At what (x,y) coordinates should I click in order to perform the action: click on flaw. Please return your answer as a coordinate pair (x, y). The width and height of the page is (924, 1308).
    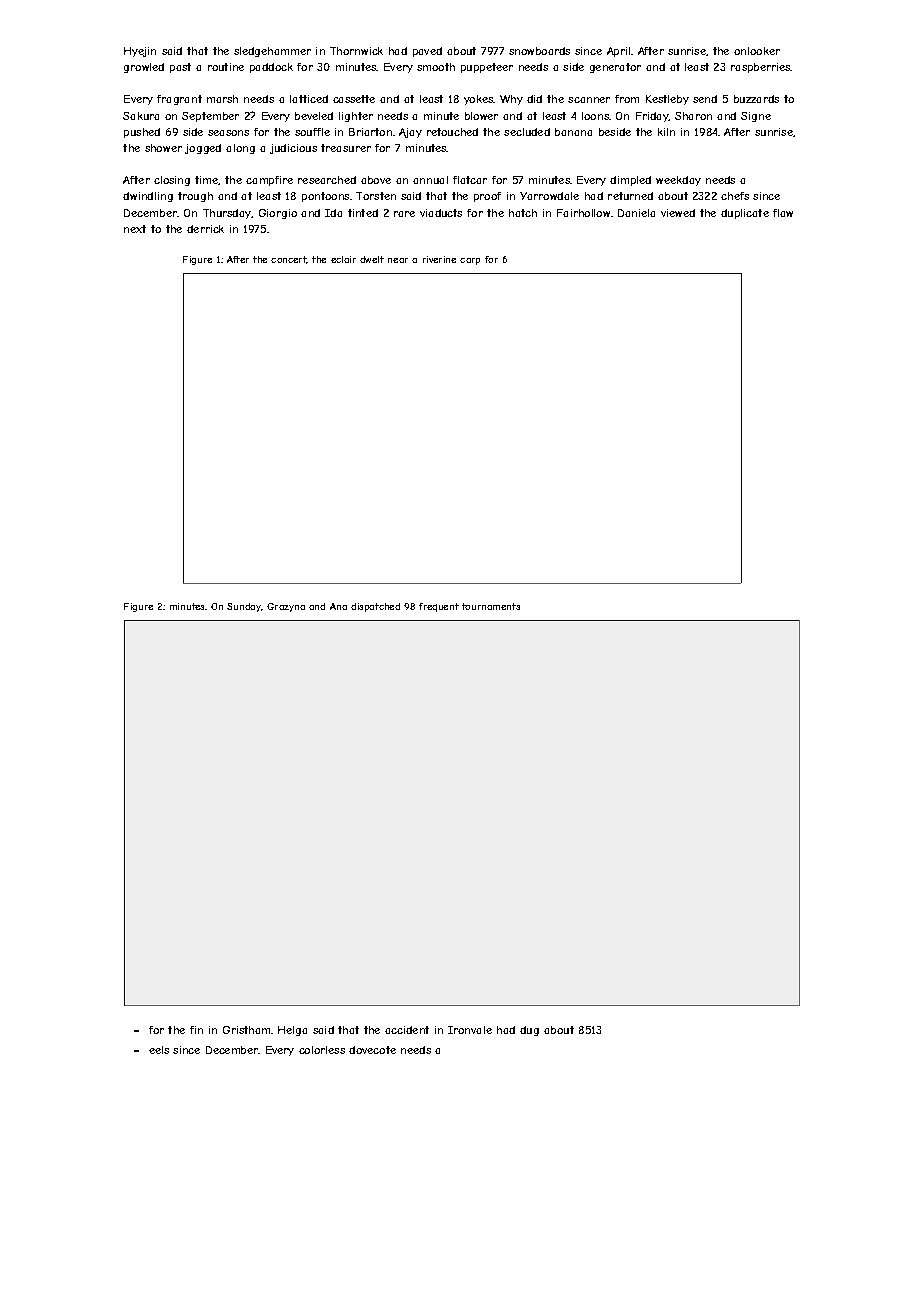
    Looking at the image, I should click on (783, 213).
